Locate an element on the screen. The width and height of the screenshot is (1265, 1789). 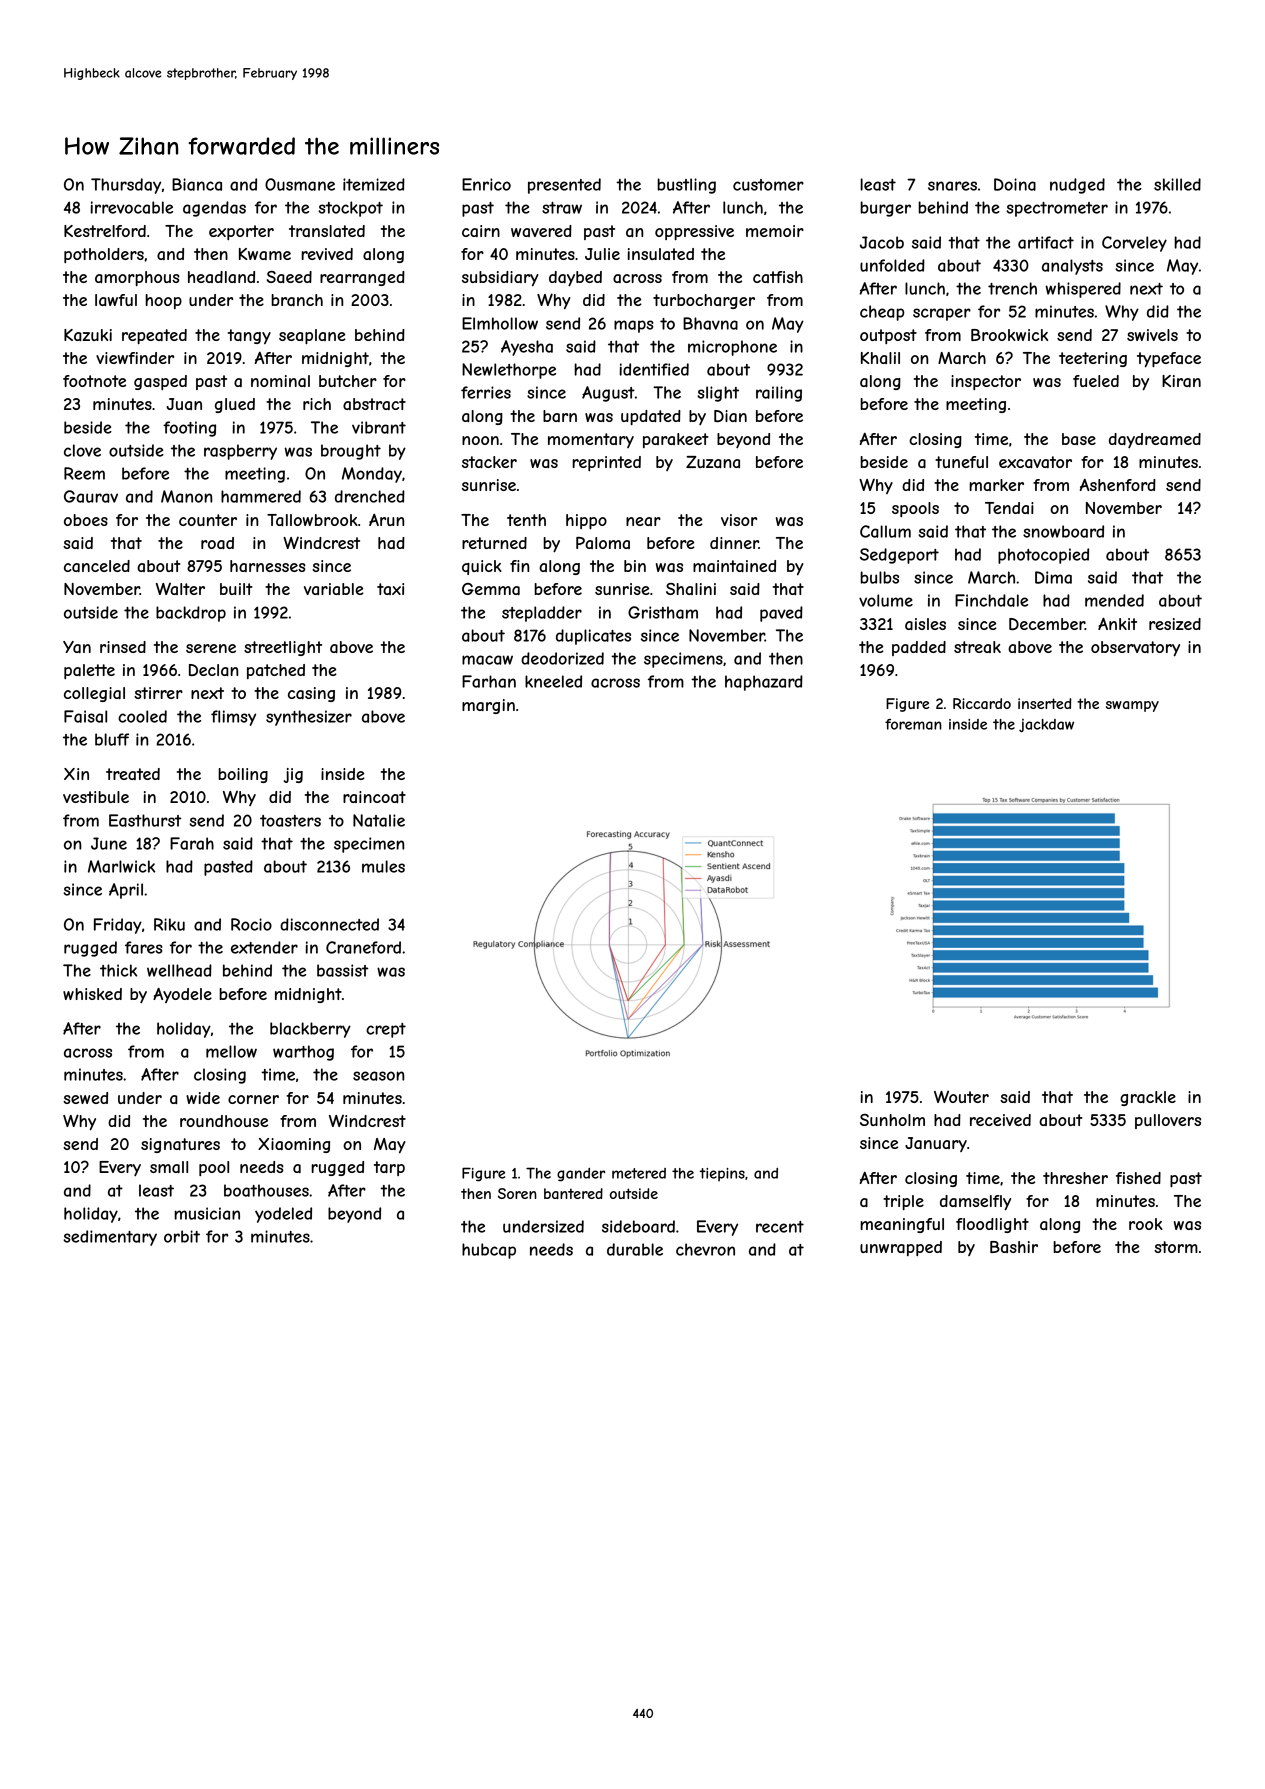
Doina is located at coordinates (1015, 184).
